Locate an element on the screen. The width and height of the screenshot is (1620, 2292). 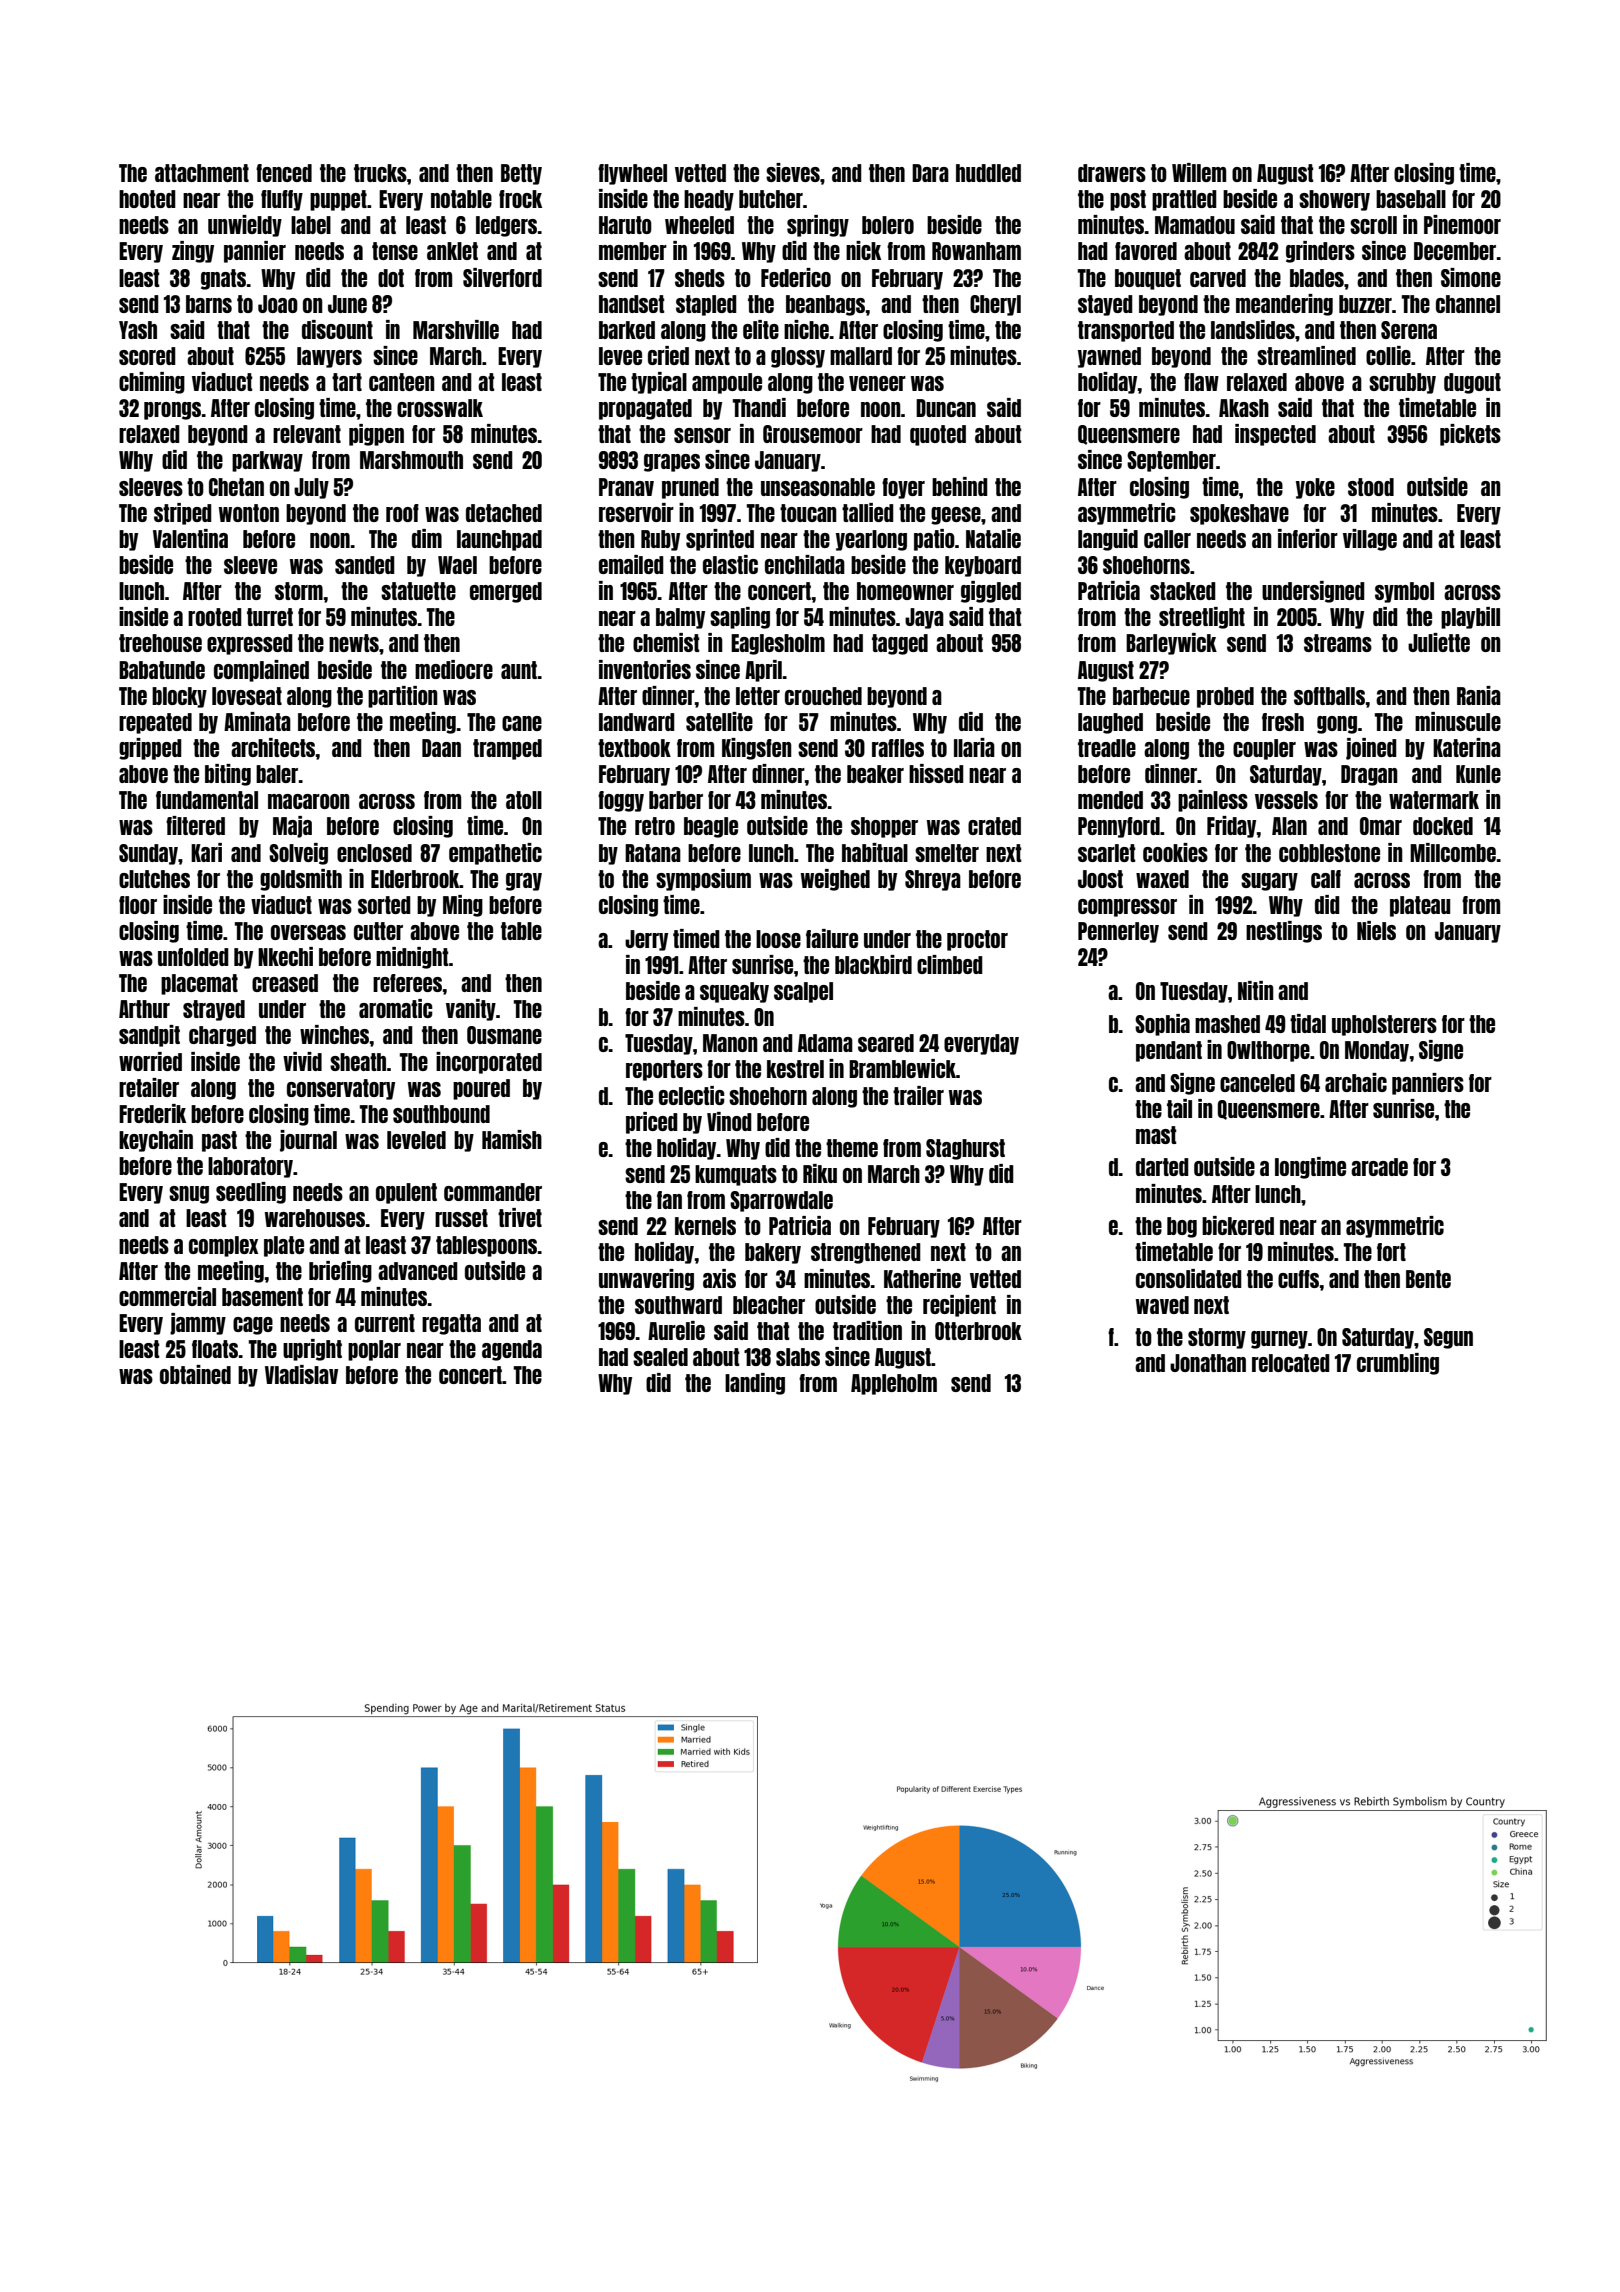
pickets is located at coordinates (1470, 435).
